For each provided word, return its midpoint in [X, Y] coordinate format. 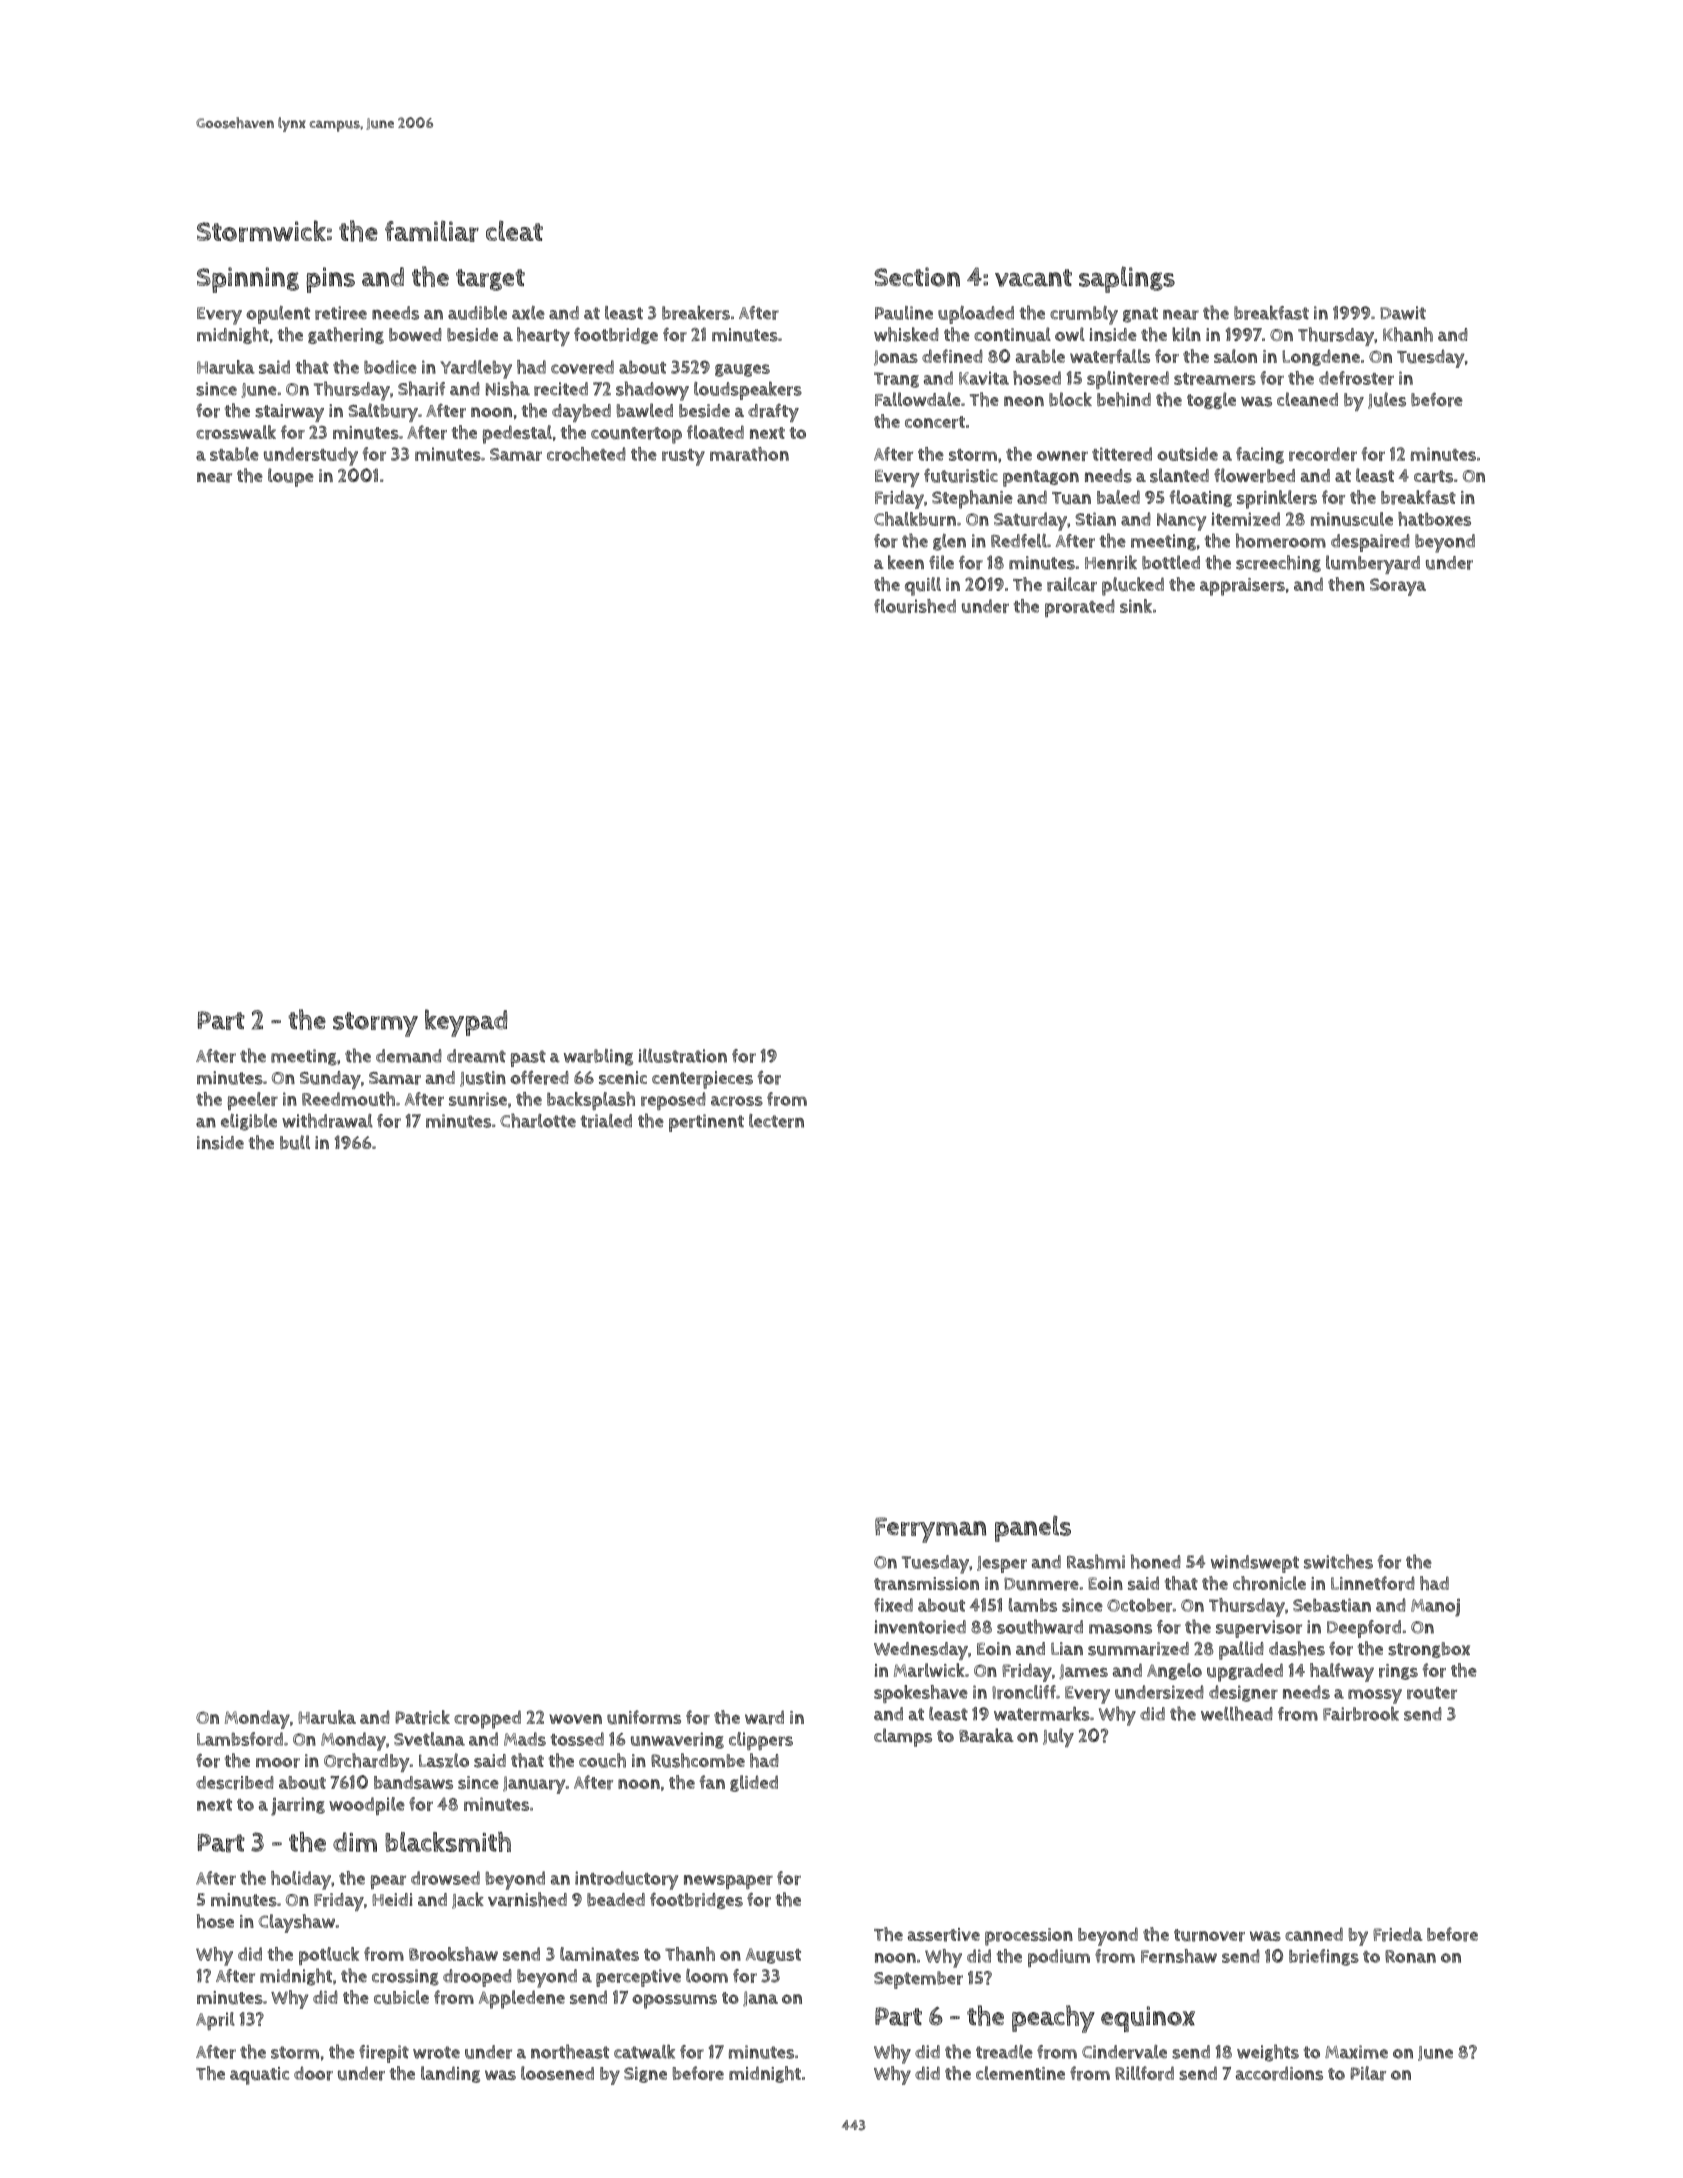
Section [917, 277]
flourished [915, 606]
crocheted [586, 454]
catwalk [644, 2051]
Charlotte [538, 1120]
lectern [776, 1121]
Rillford [1144, 2073]
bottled [1171, 562]
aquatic [259, 2076]
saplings [1127, 279]
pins [330, 280]
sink [1136, 606]
